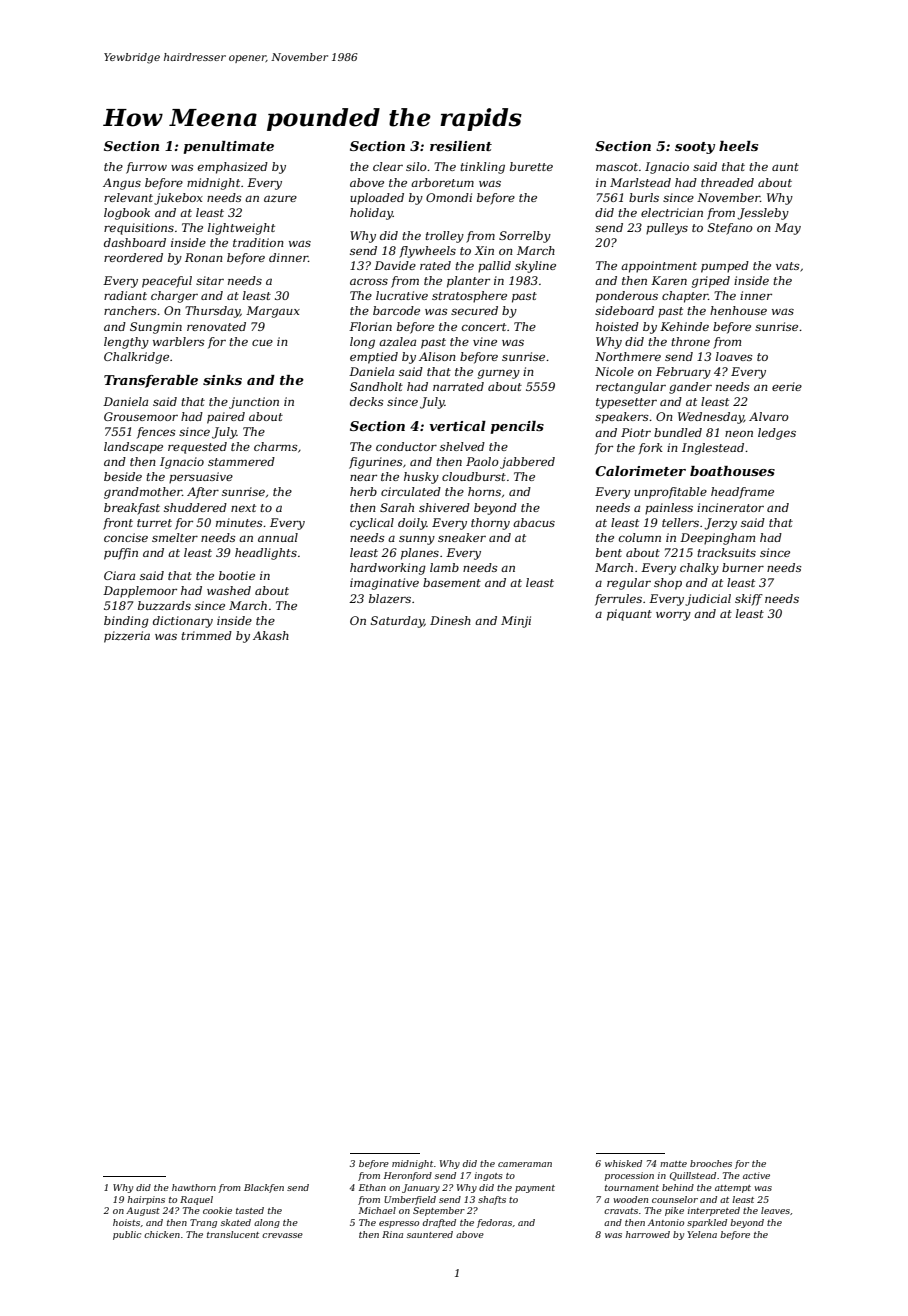 This screenshot has width=908, height=1316. I want to click on penultimate, so click(228, 147).
